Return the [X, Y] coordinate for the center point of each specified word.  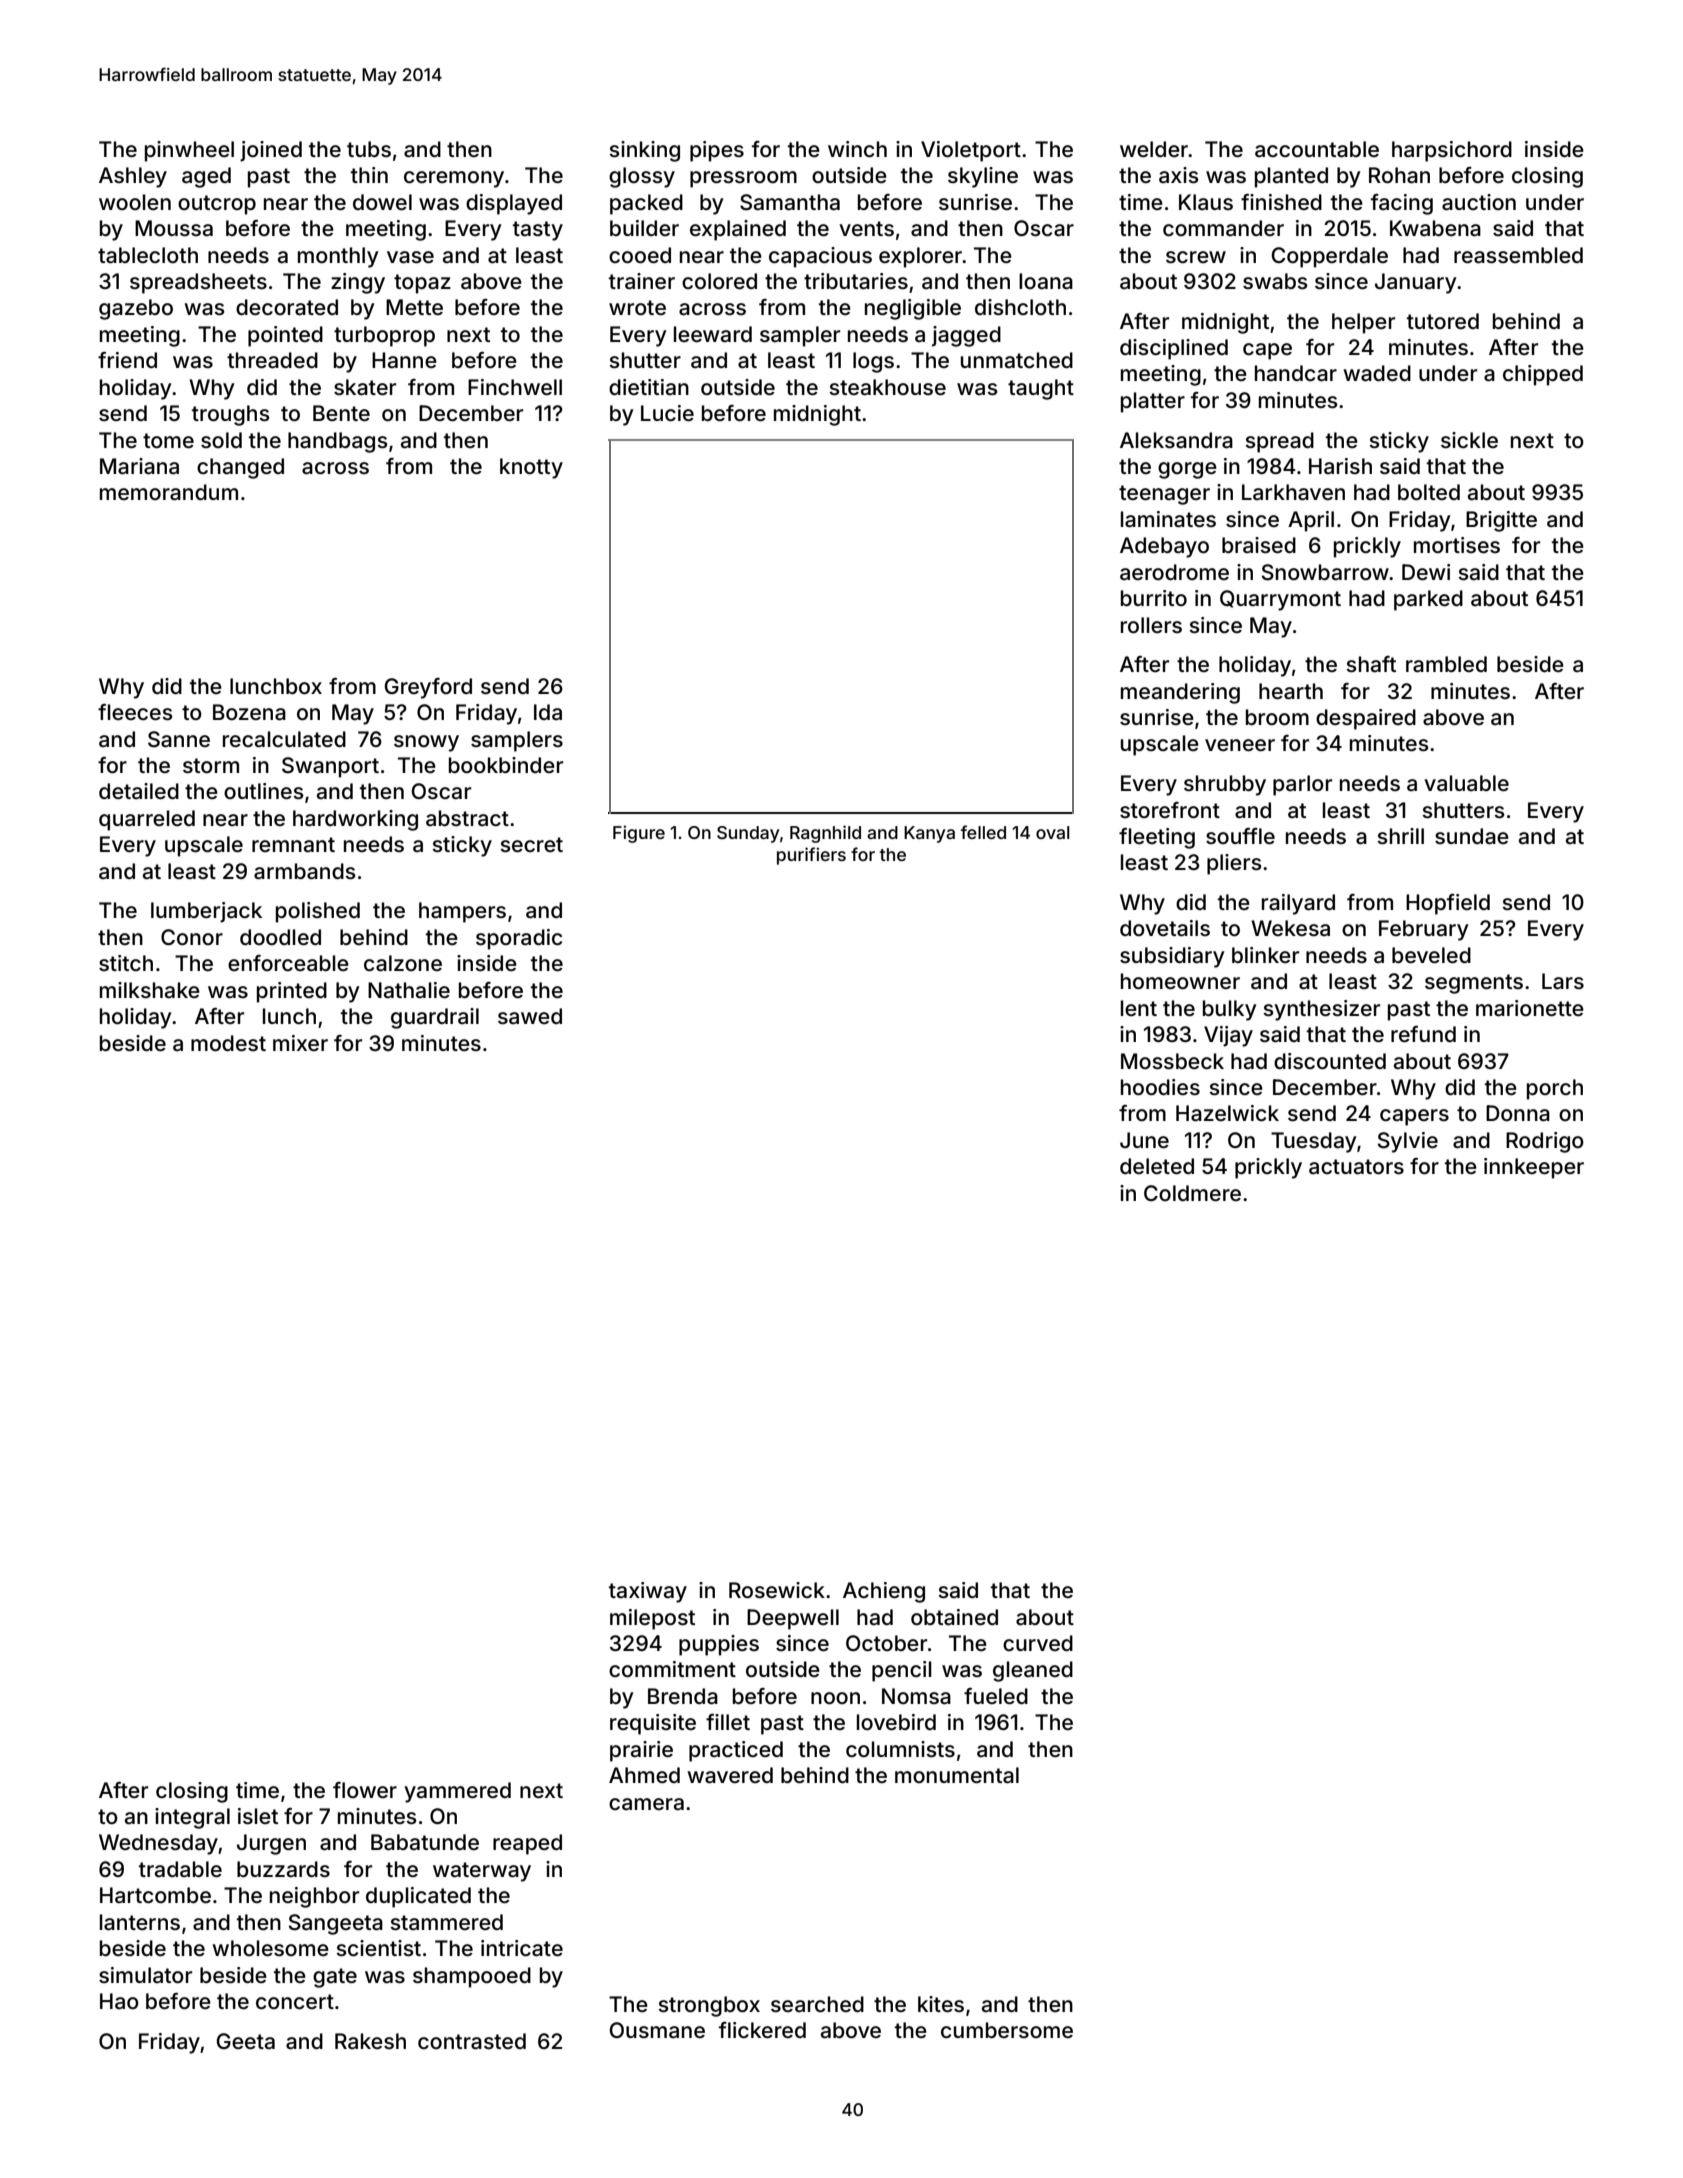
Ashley [133, 177]
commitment [672, 1669]
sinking [644, 151]
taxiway [648, 1592]
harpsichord [1452, 151]
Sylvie [1408, 1142]
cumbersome [1007, 2030]
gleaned [1033, 1671]
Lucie [667, 413]
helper [1363, 323]
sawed [530, 1016]
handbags [338, 442]
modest [228, 1043]
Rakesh [370, 2041]
